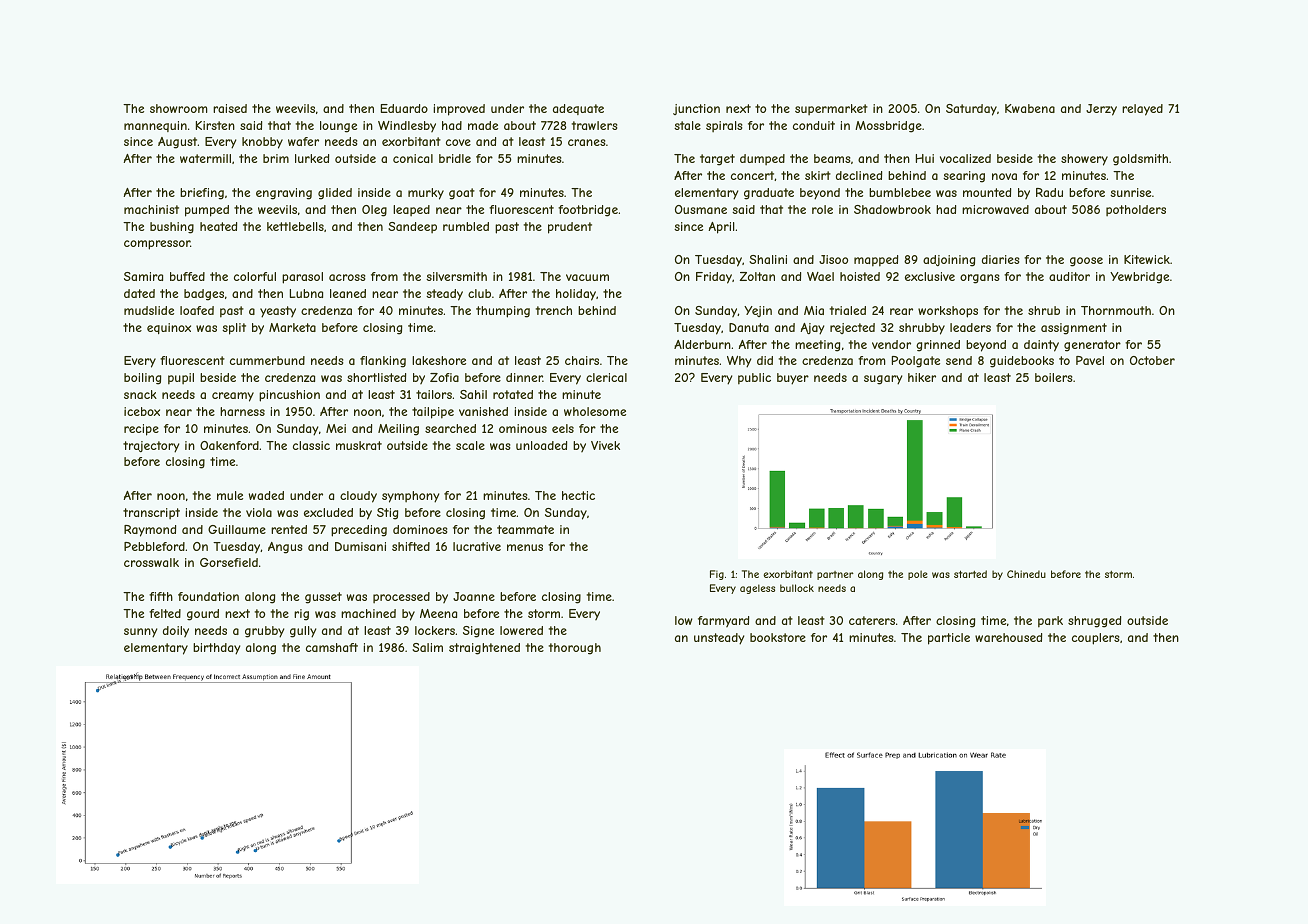 The image size is (1308, 924). I want to click on prudent, so click(570, 228).
